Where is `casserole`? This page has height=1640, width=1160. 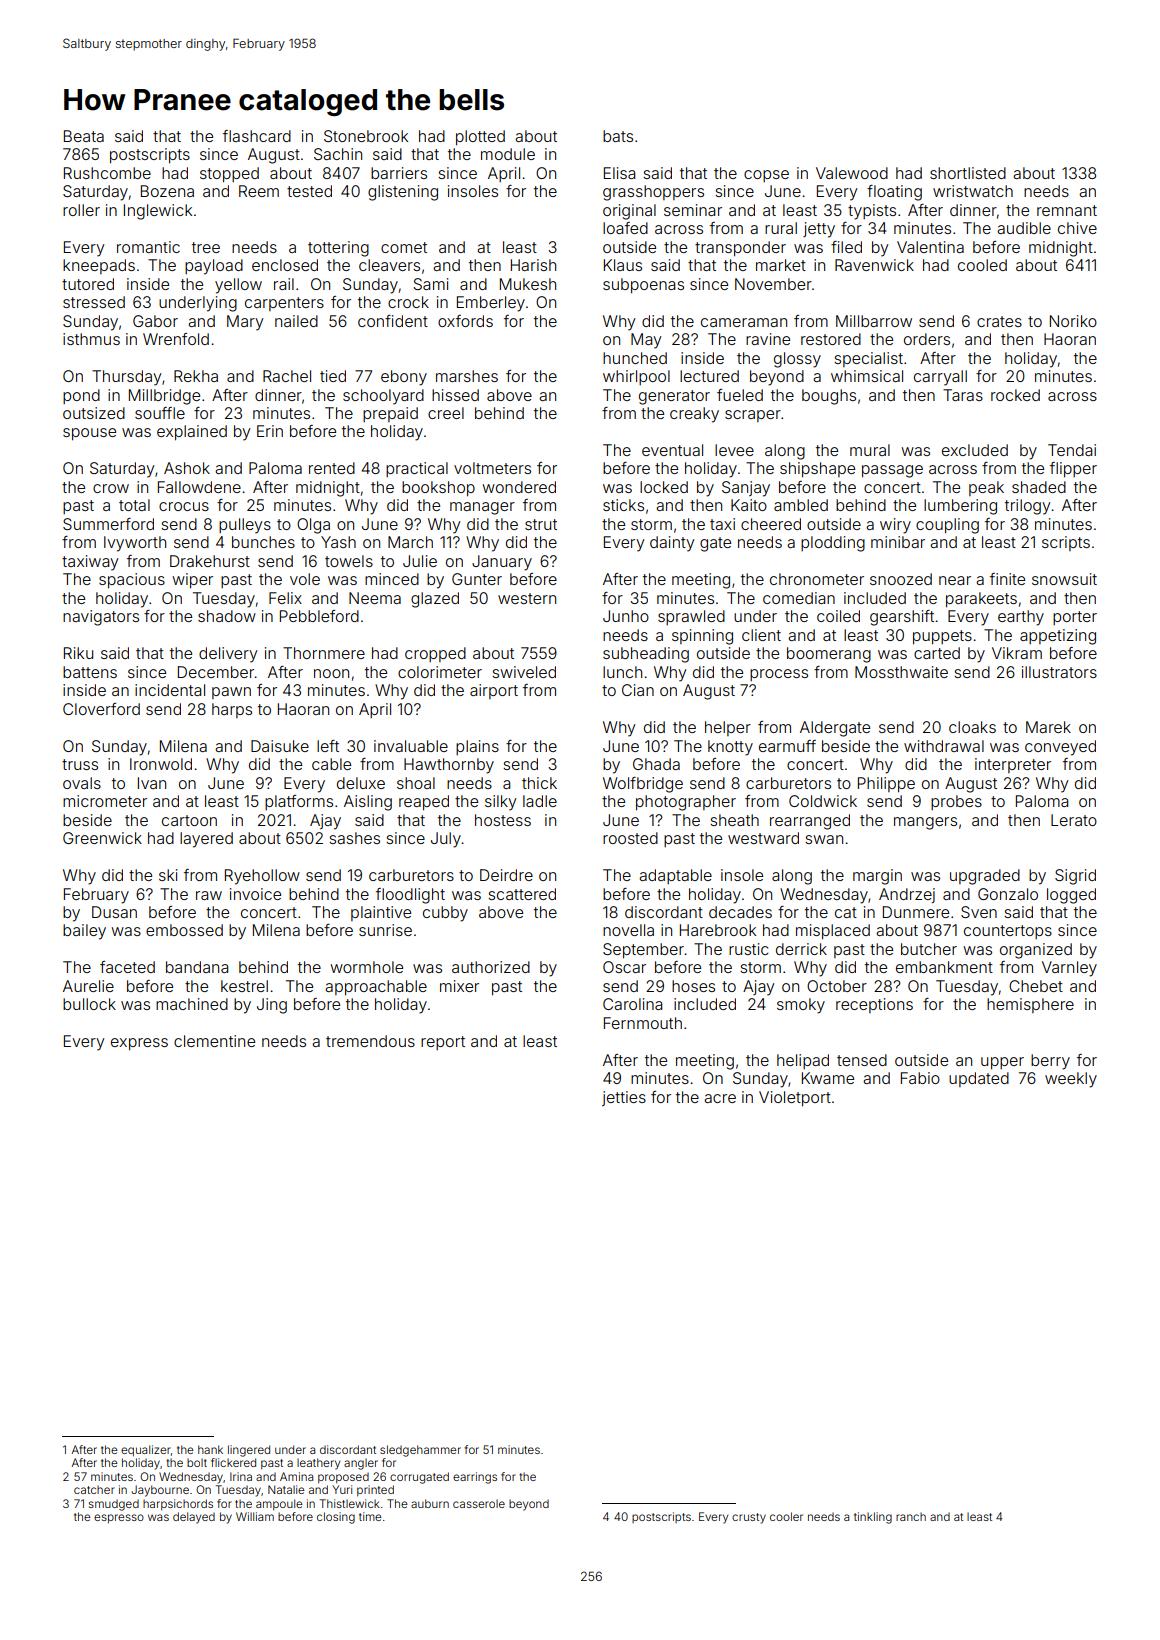 casserole is located at coordinates (479, 1503).
